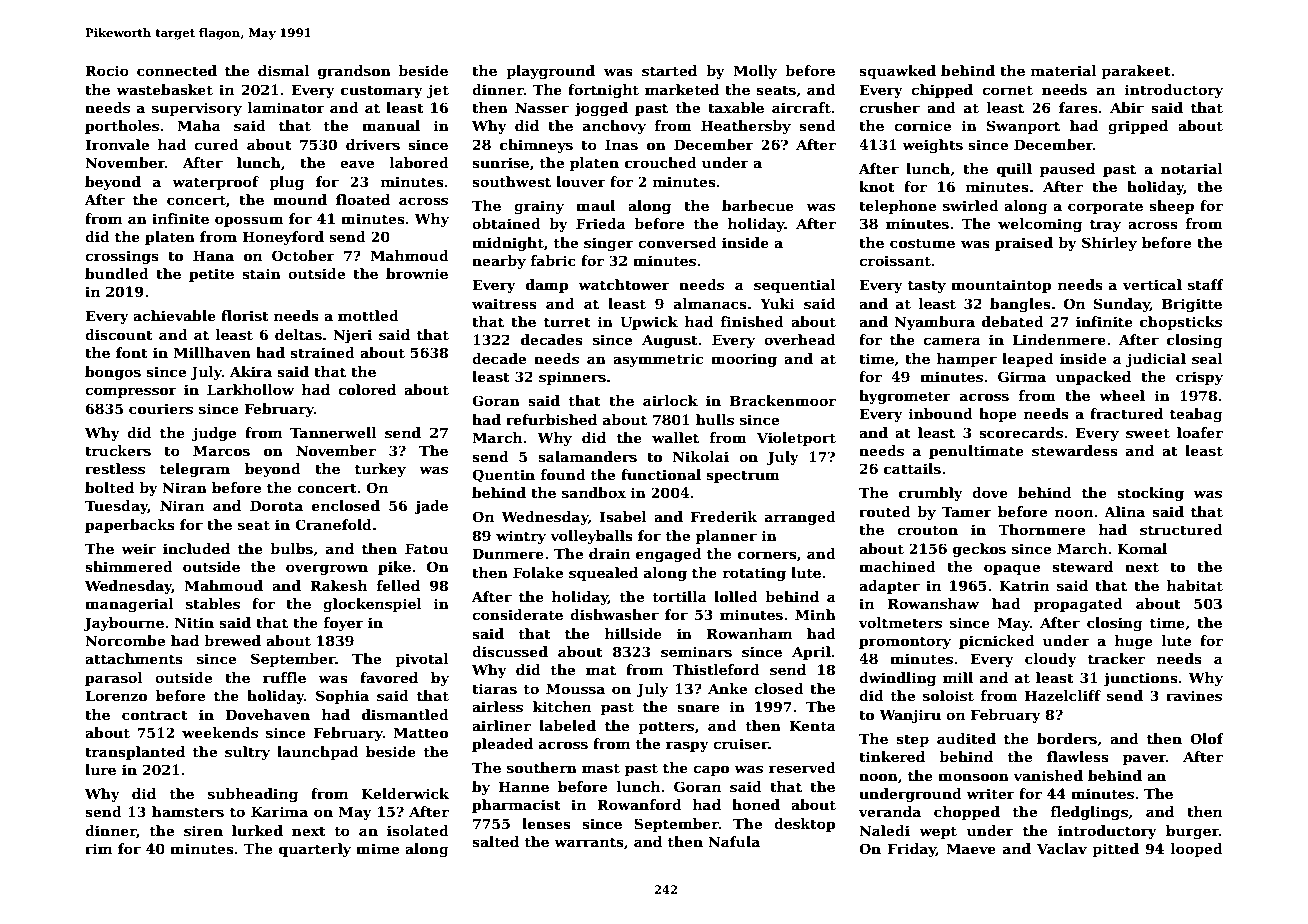 This screenshot has height=924, width=1308. I want to click on siren, so click(203, 830).
